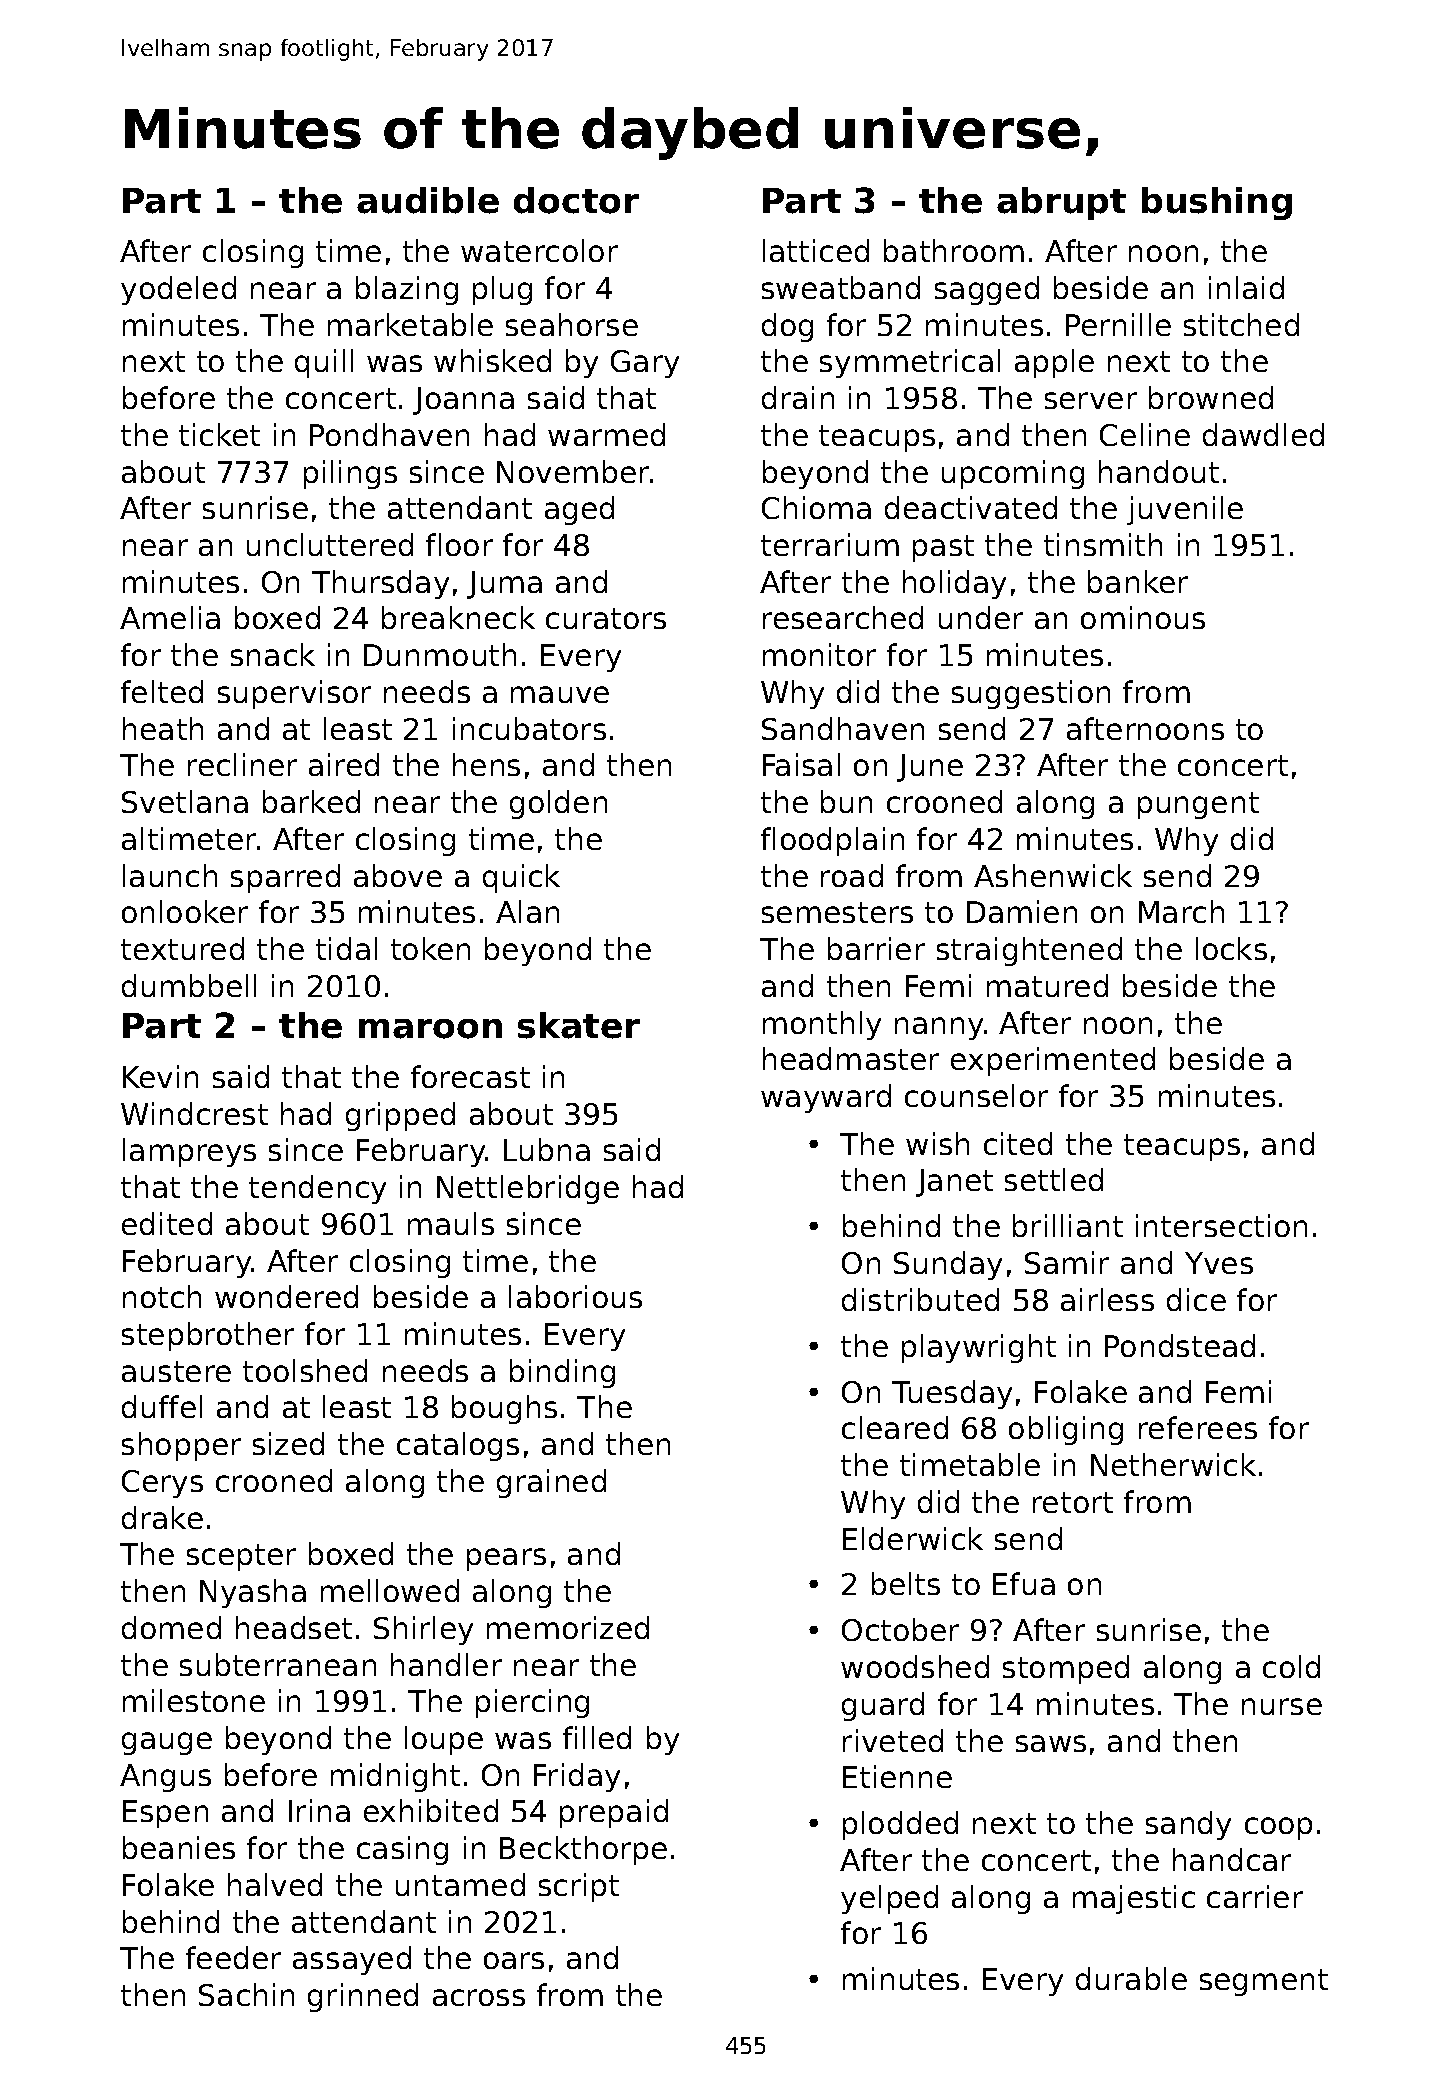 This screenshot has width=1450, height=2100. What do you see at coordinates (208, 1336) in the screenshot?
I see `stepbrother` at bounding box center [208, 1336].
